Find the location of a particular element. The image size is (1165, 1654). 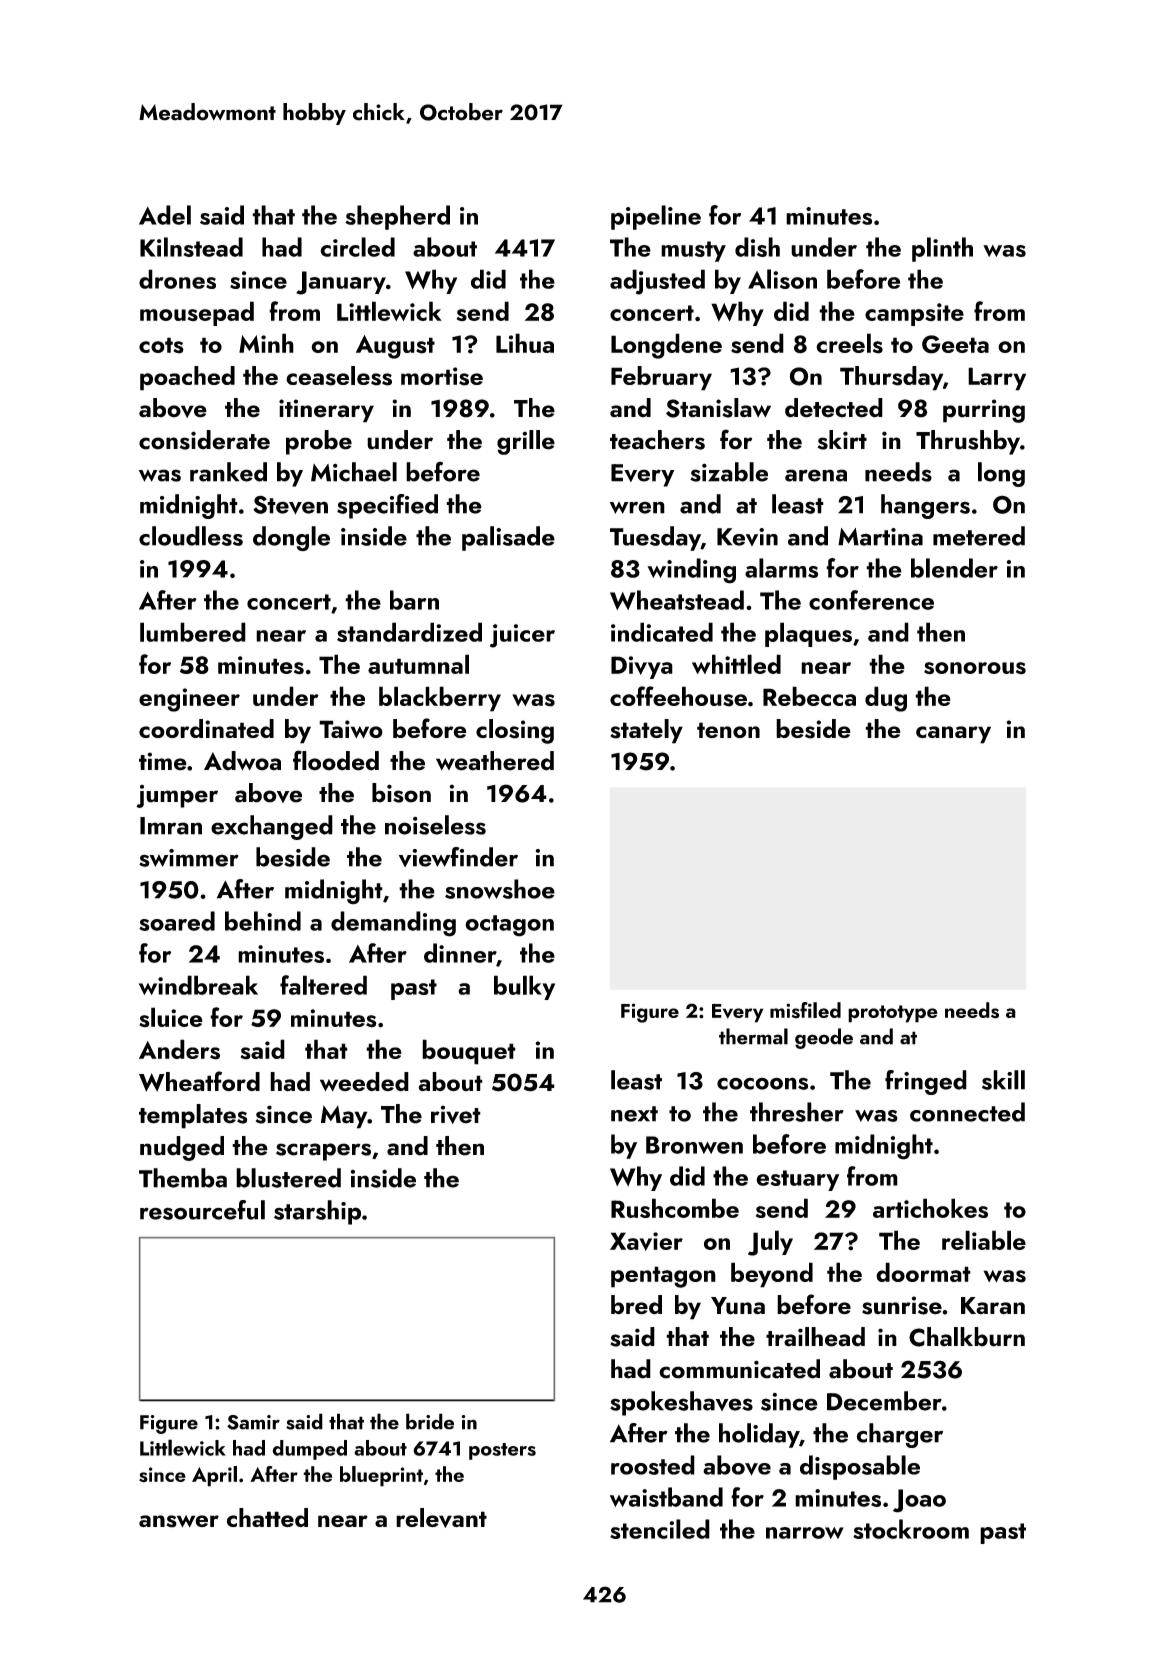

shepherd is located at coordinates (397, 217).
